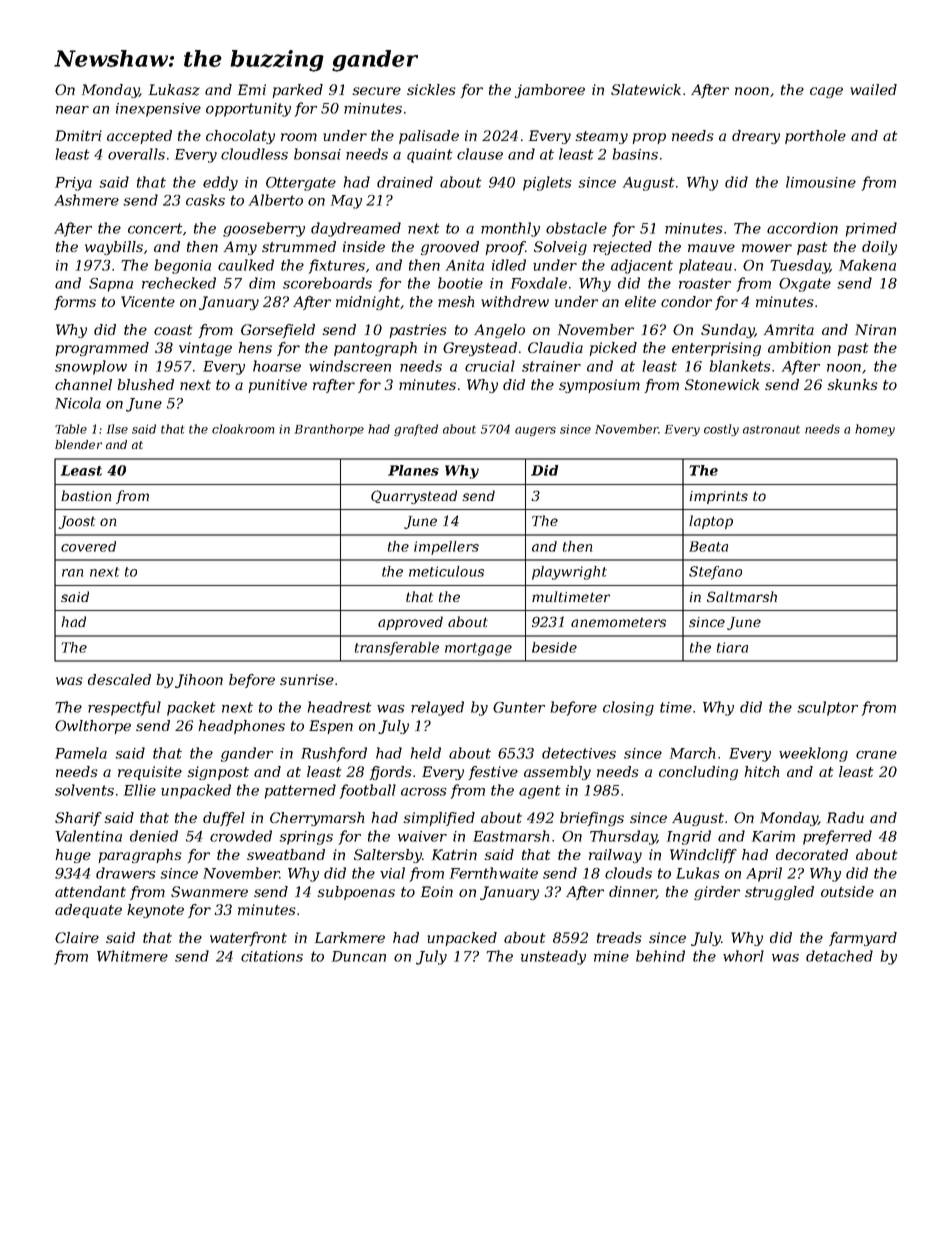 This screenshot has height=1233, width=952. Describe the element at coordinates (78, 135) in the screenshot. I see `Dmitri` at that location.
